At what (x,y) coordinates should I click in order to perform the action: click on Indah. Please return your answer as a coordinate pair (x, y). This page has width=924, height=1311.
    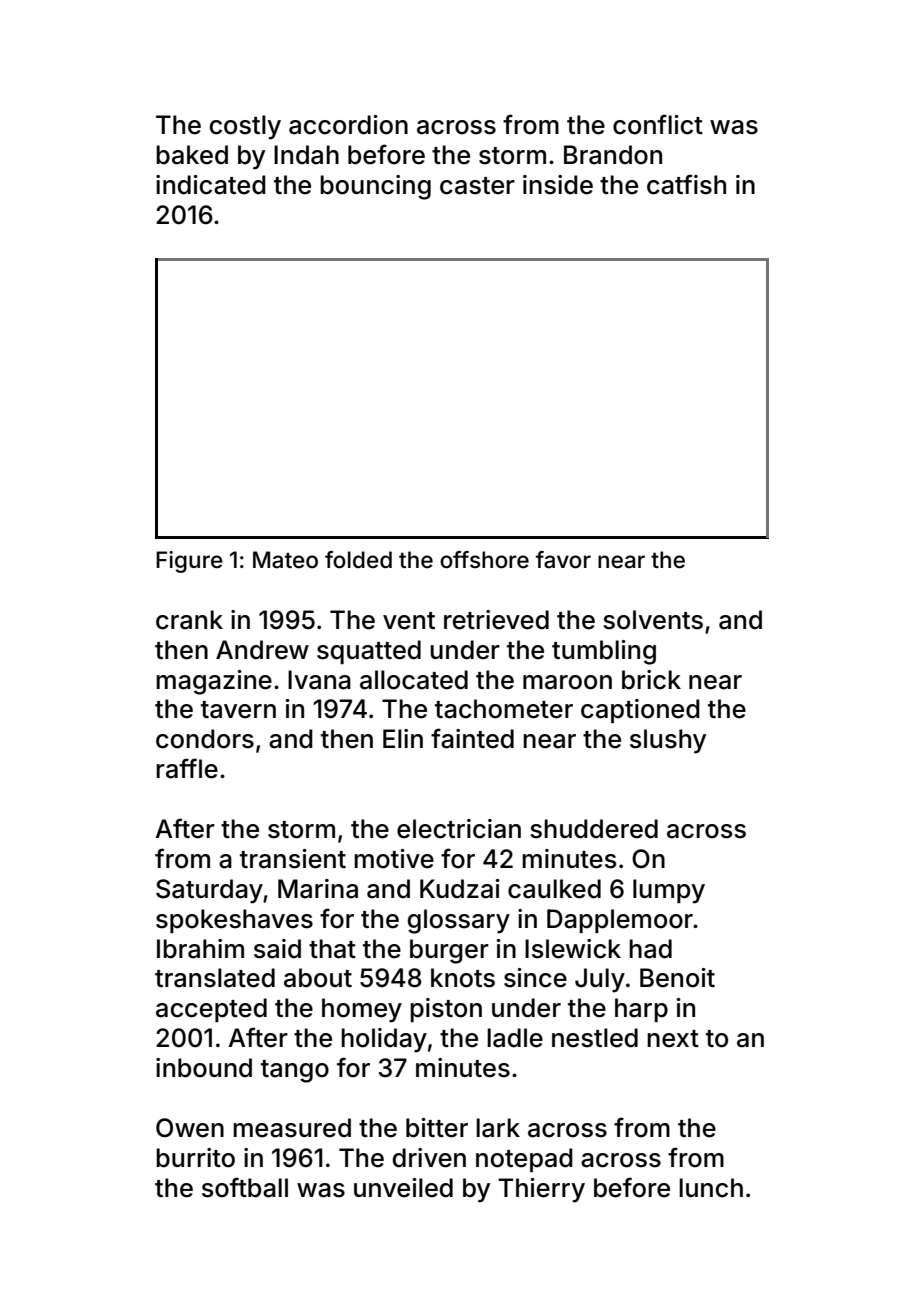
    Looking at the image, I should click on (306, 155).
